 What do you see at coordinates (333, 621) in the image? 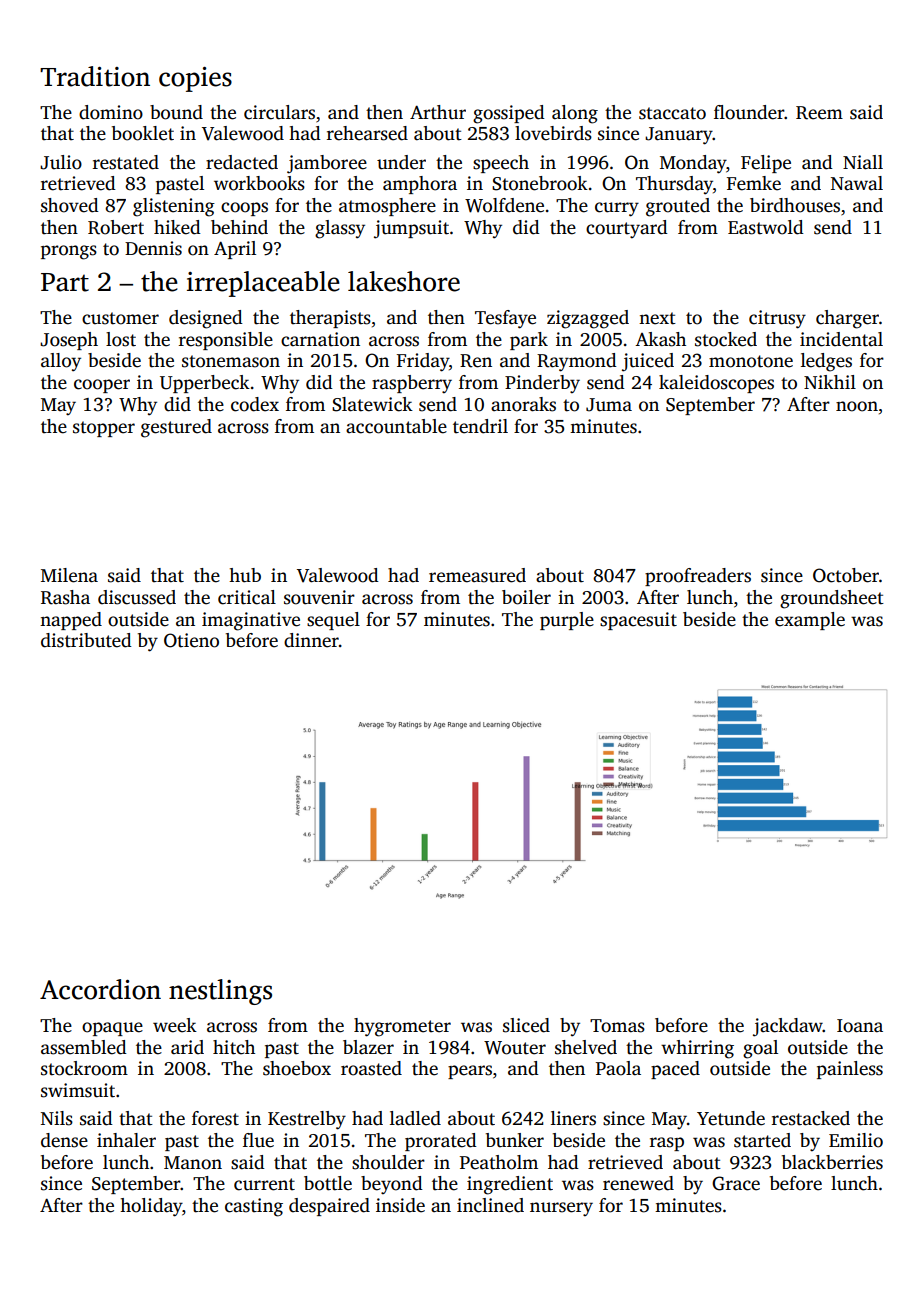
I see `sequel` at bounding box center [333, 621].
